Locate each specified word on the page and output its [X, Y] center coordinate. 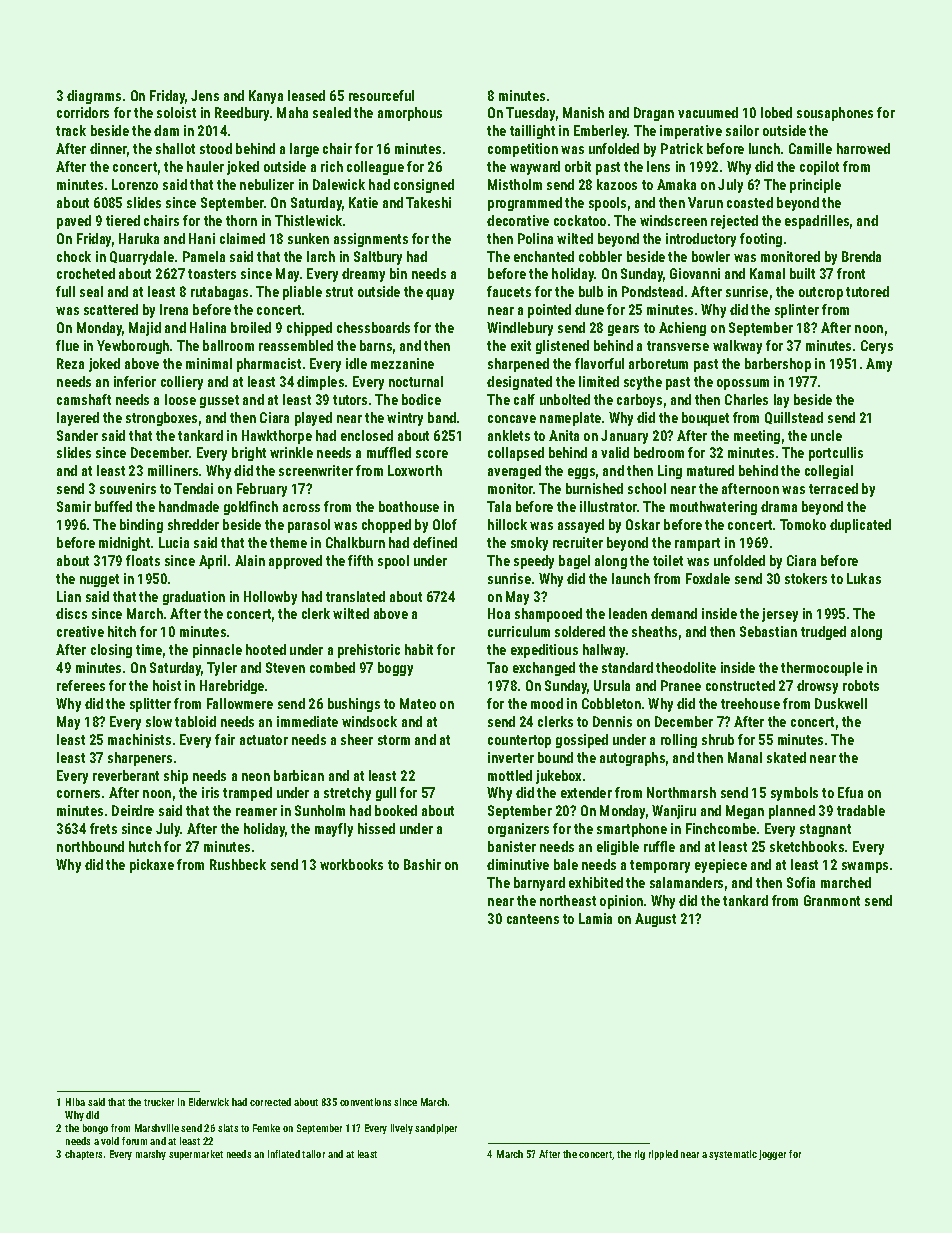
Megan [745, 812]
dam [166, 130]
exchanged [544, 669]
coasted [750, 202]
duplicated [860, 526]
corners [78, 794]
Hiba [75, 1102]
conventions [365, 1102]
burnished [594, 488]
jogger [772, 1155]
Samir [74, 506]
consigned [424, 186]
